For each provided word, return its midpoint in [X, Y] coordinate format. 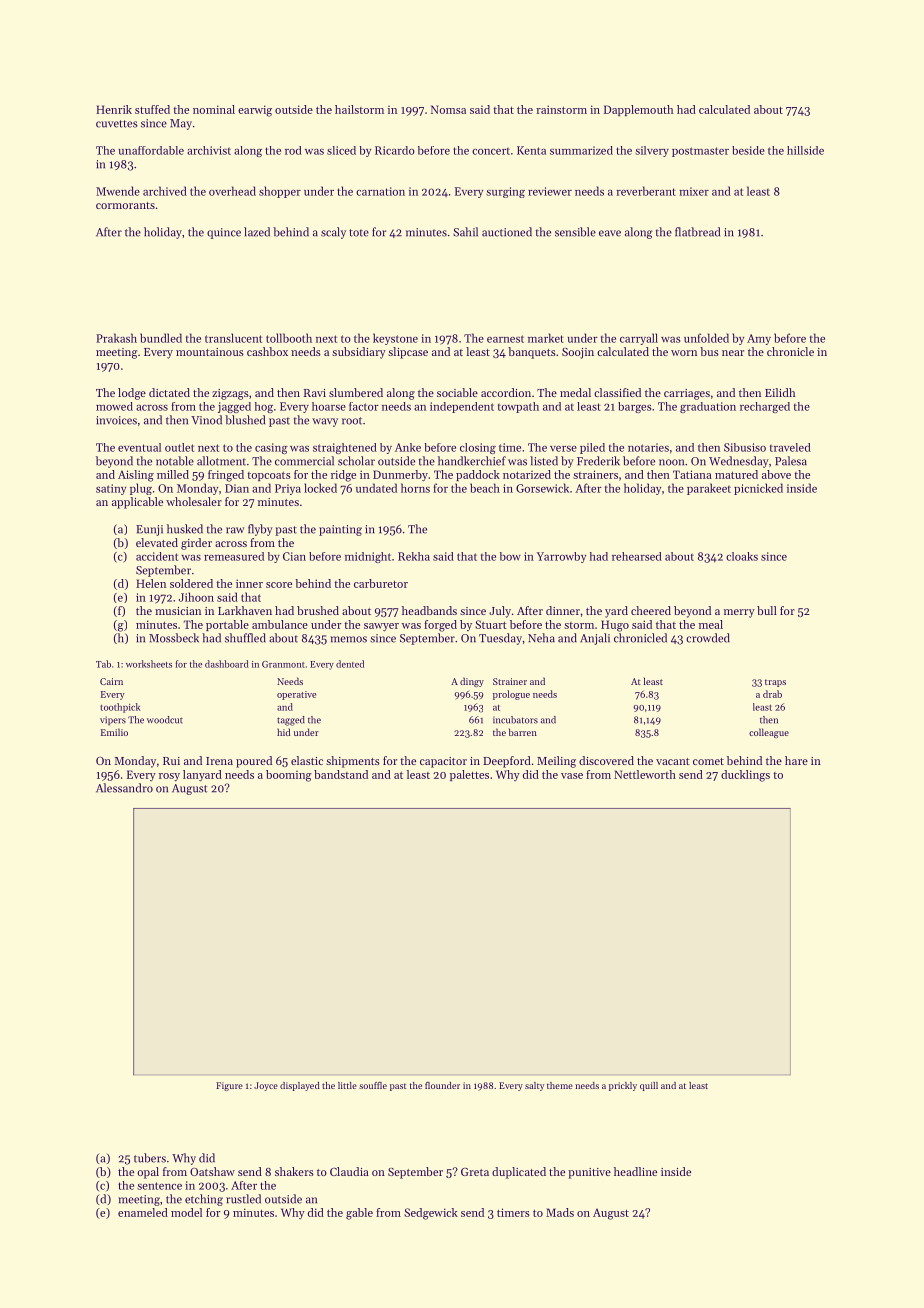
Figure [229, 1086]
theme [560, 1085]
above [776, 474]
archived [165, 191]
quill [649, 1086]
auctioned [507, 232]
